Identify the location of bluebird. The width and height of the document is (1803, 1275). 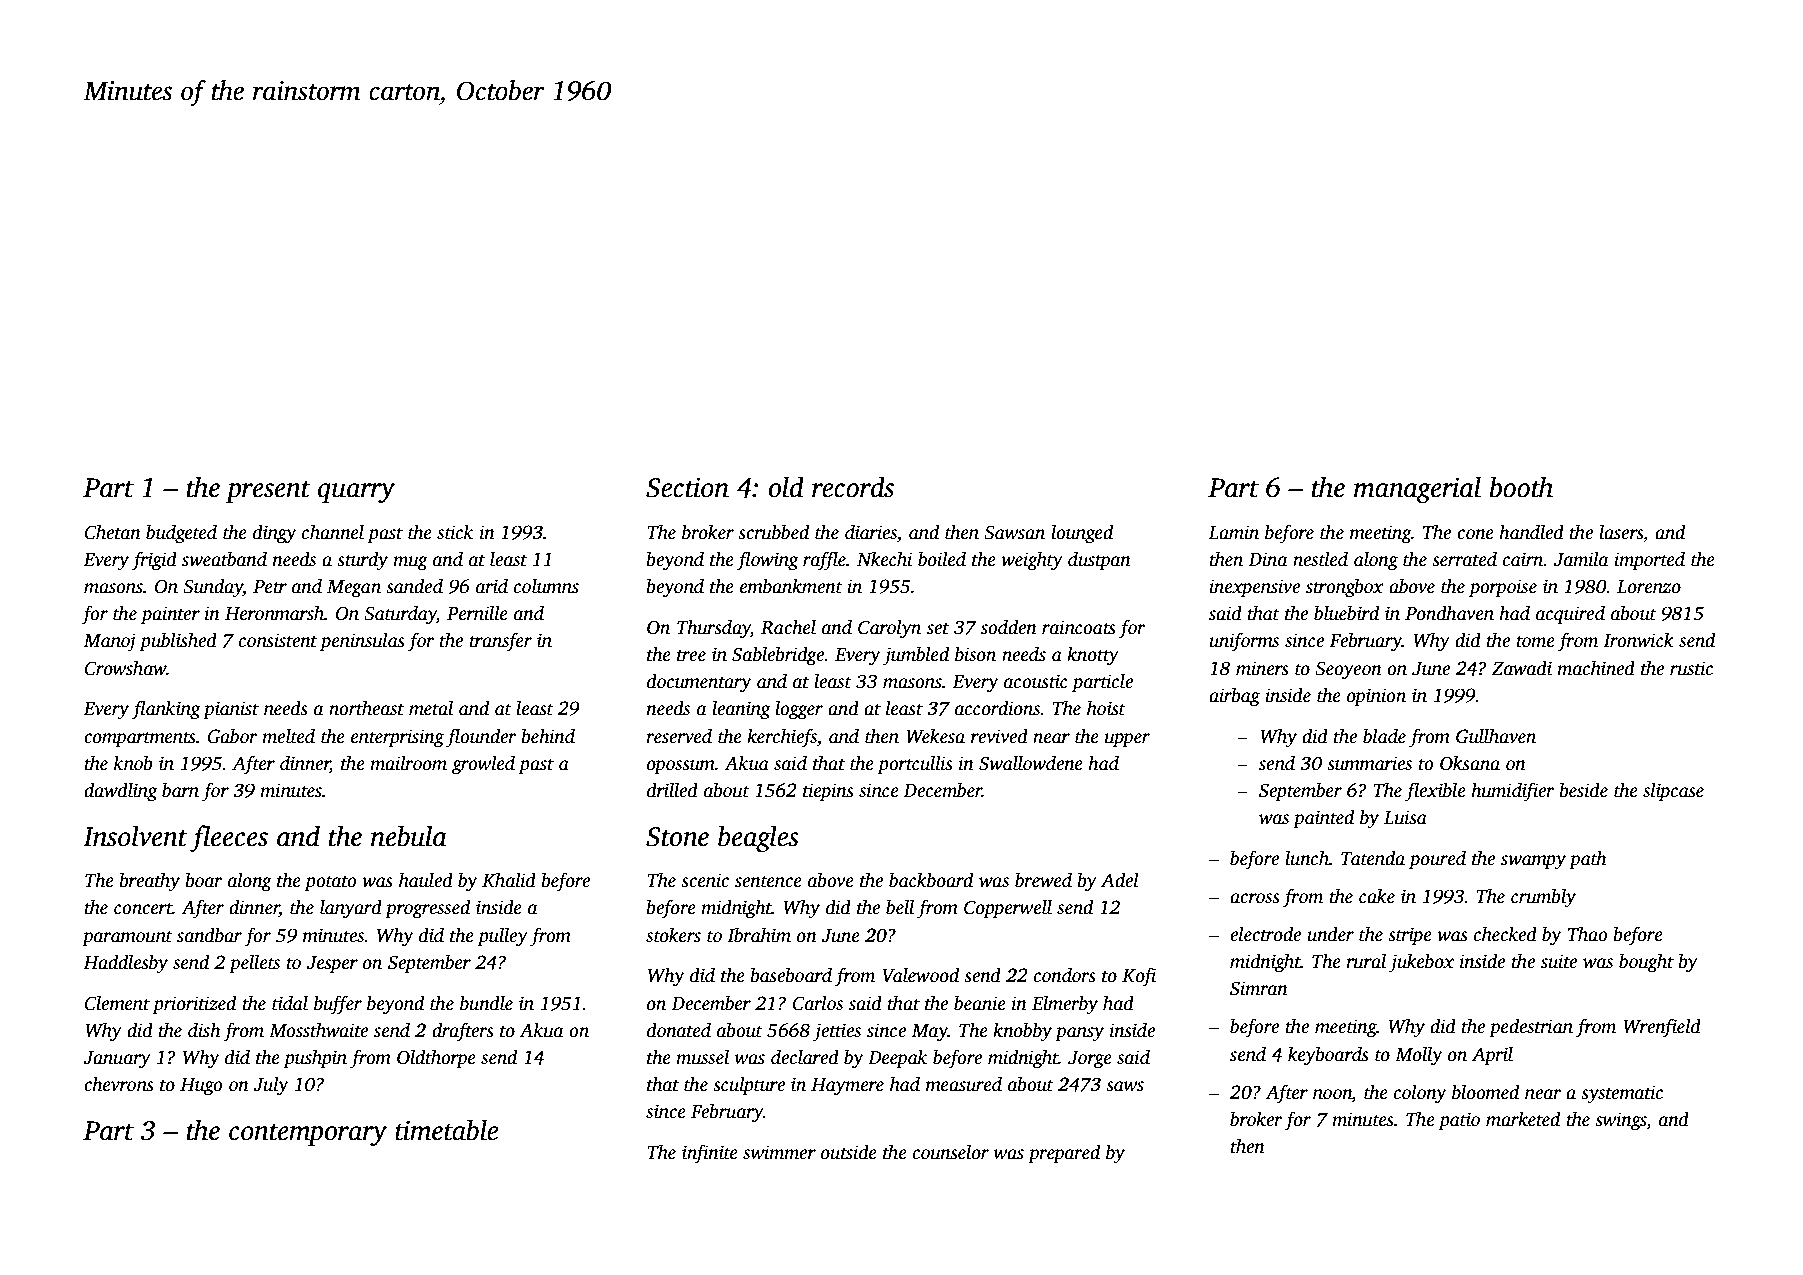
(1346, 613).
